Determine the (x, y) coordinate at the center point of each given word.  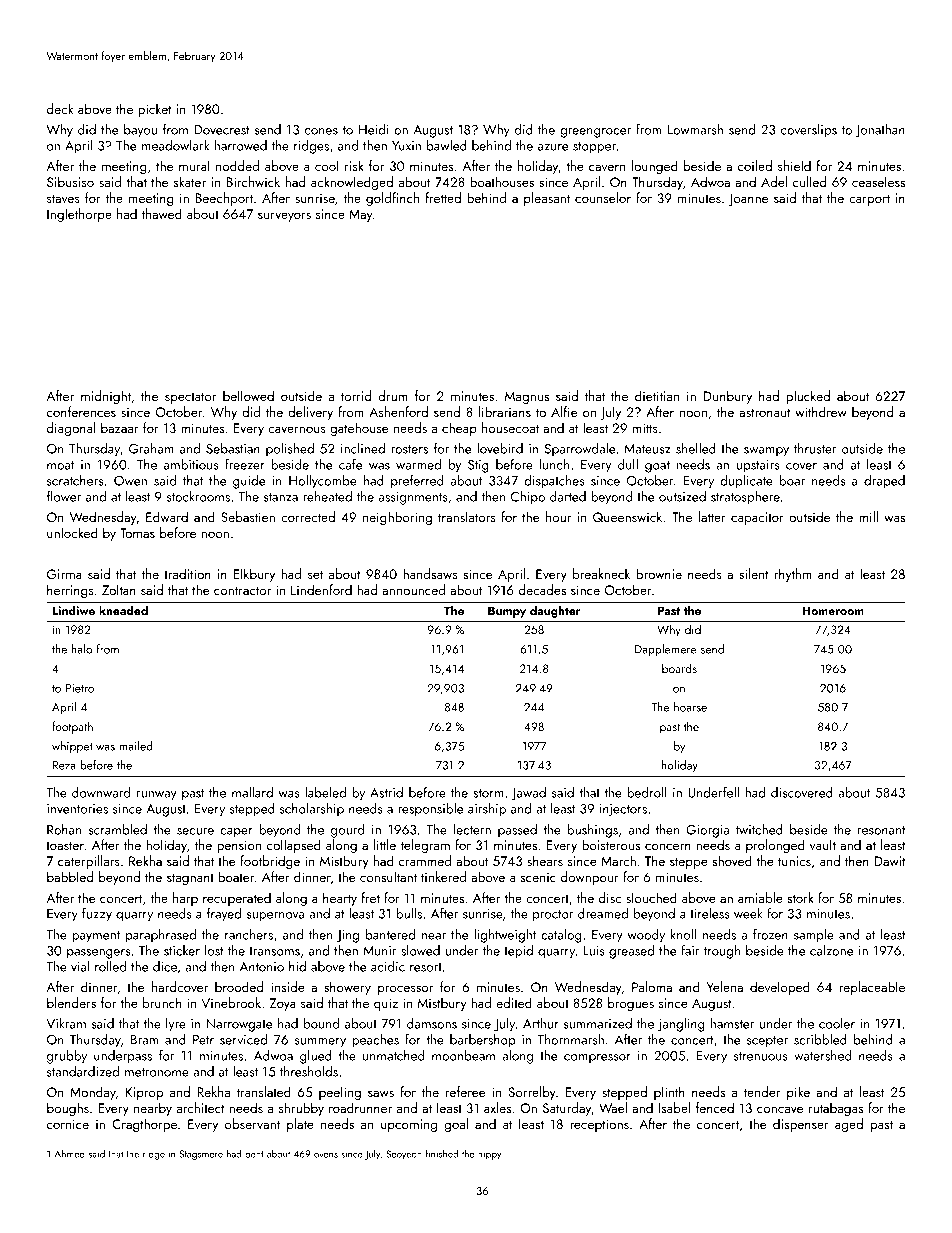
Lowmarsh (695, 129)
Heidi (374, 129)
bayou (140, 131)
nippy (489, 1155)
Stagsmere (201, 1155)
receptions (599, 1125)
